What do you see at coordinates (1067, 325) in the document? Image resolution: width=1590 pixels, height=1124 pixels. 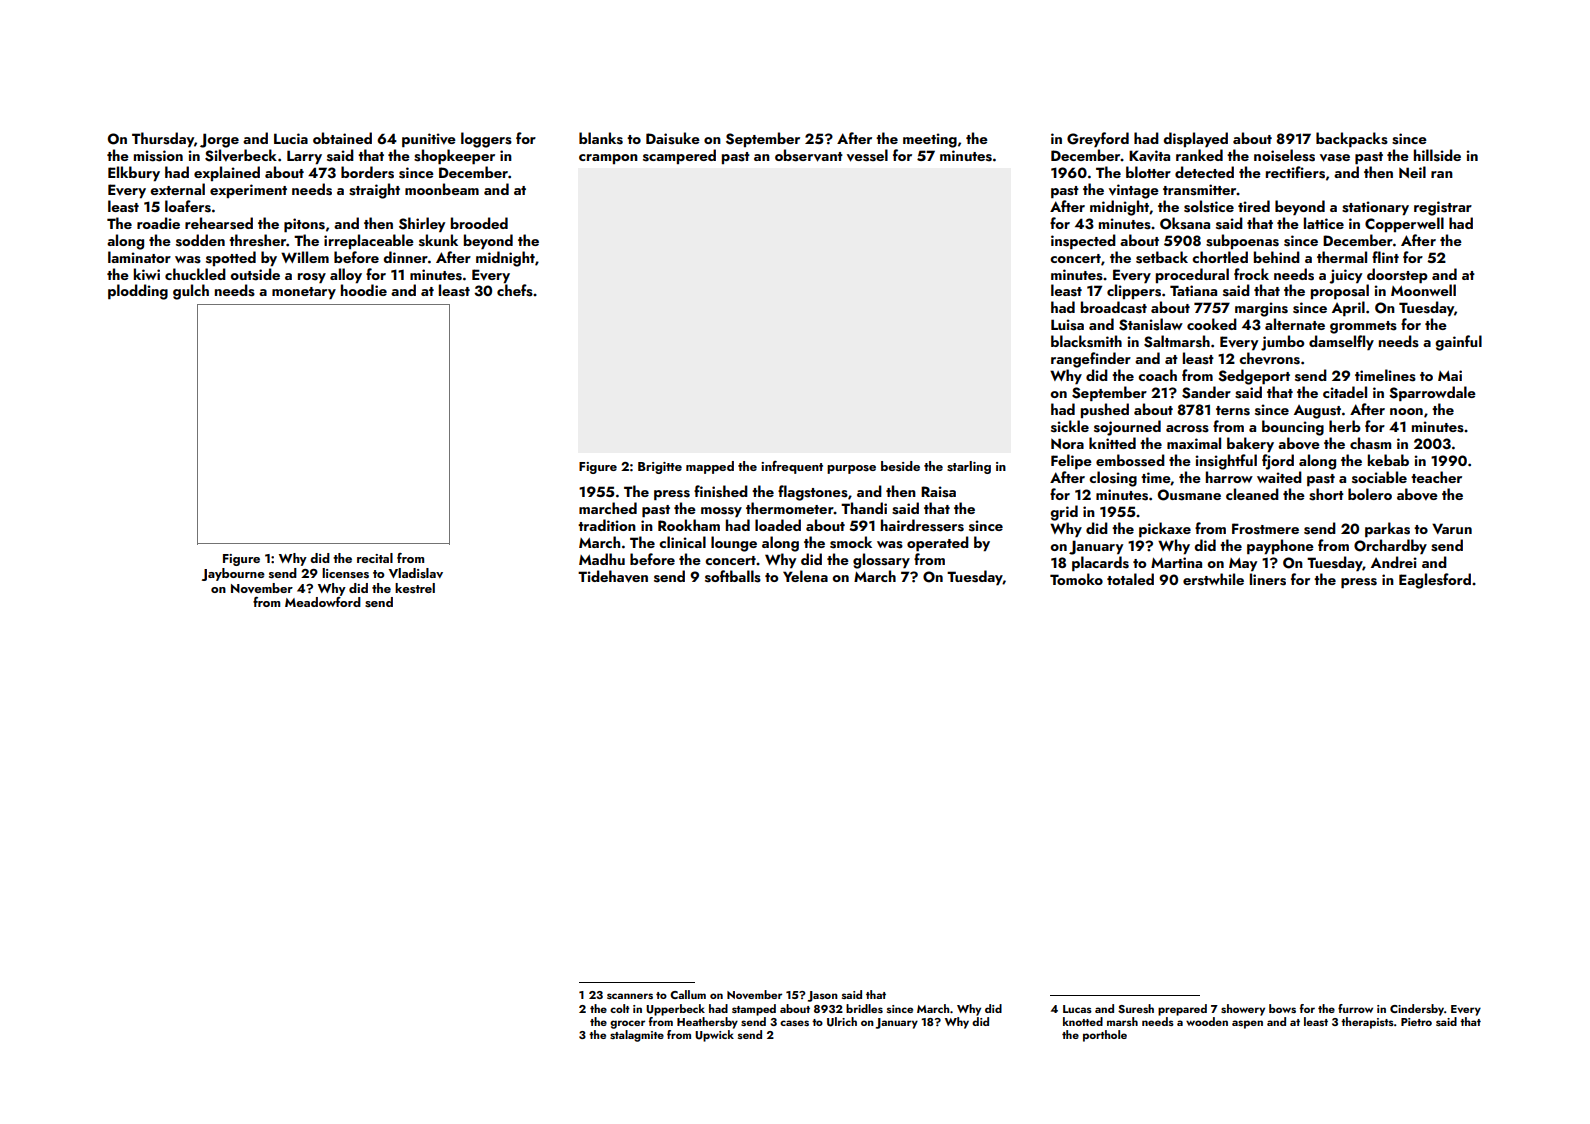 I see `Luisa` at bounding box center [1067, 325].
